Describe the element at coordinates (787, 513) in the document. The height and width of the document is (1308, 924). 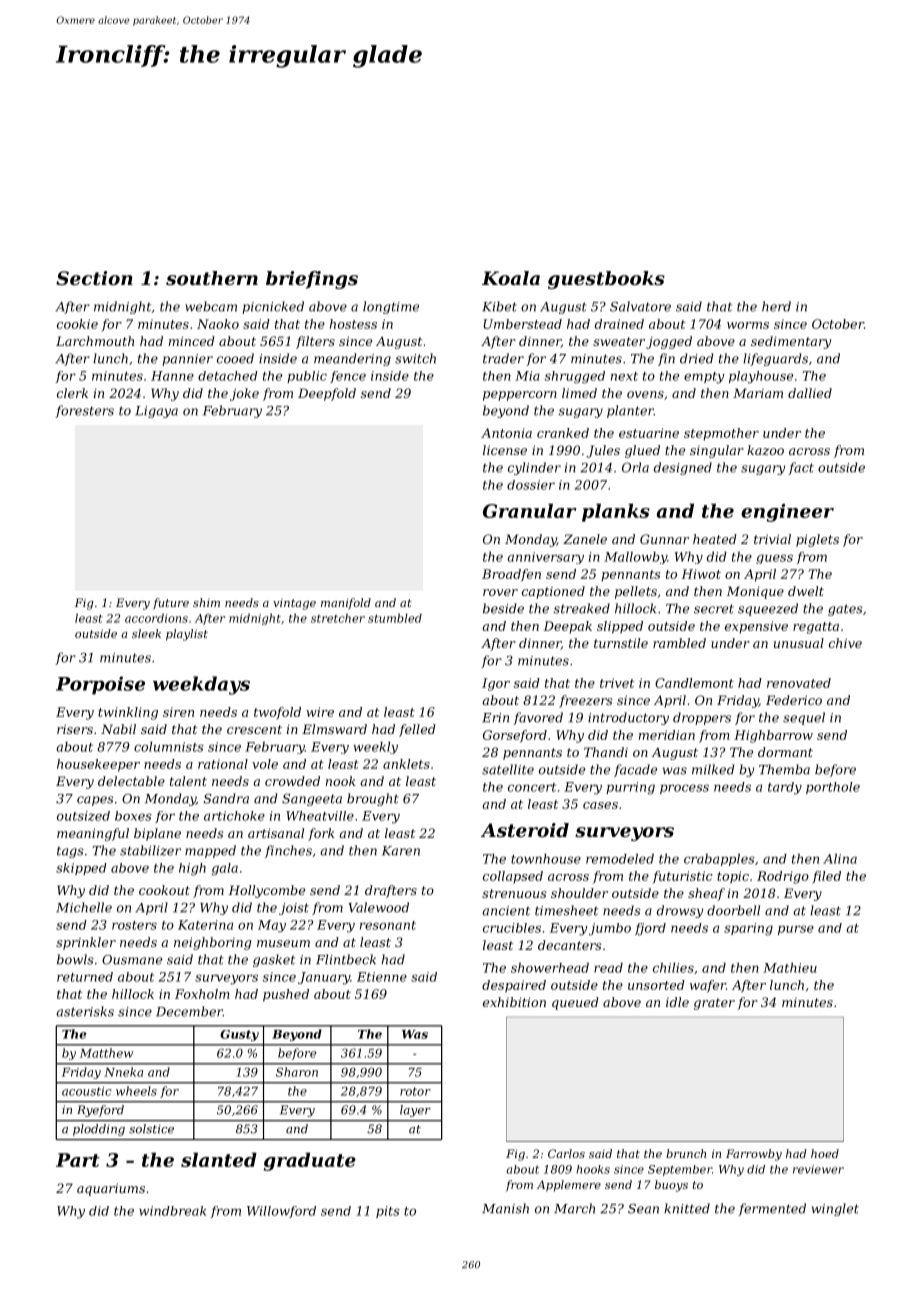
I see `engineer` at that location.
